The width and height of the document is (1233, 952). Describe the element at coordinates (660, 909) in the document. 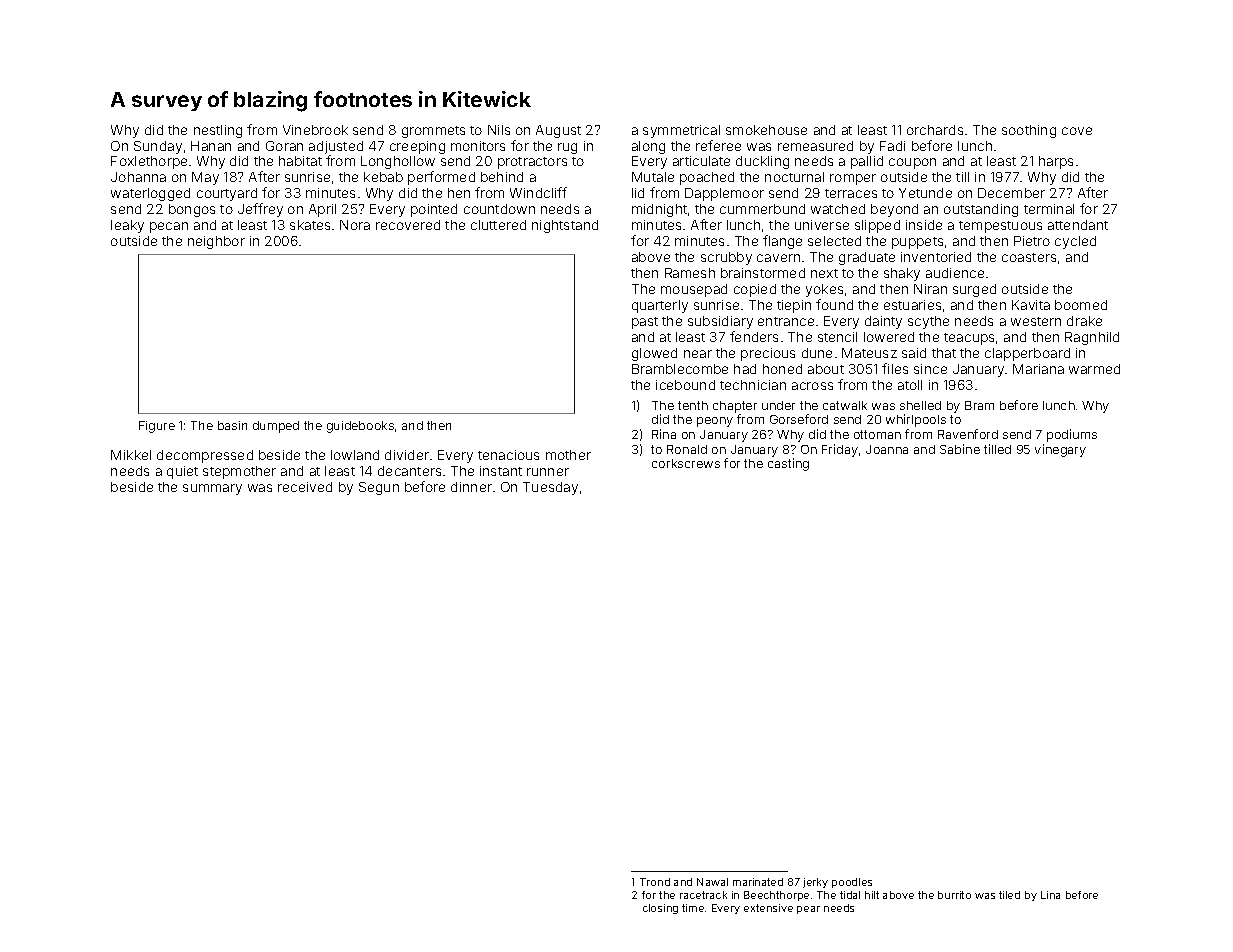

I see `closing` at that location.
